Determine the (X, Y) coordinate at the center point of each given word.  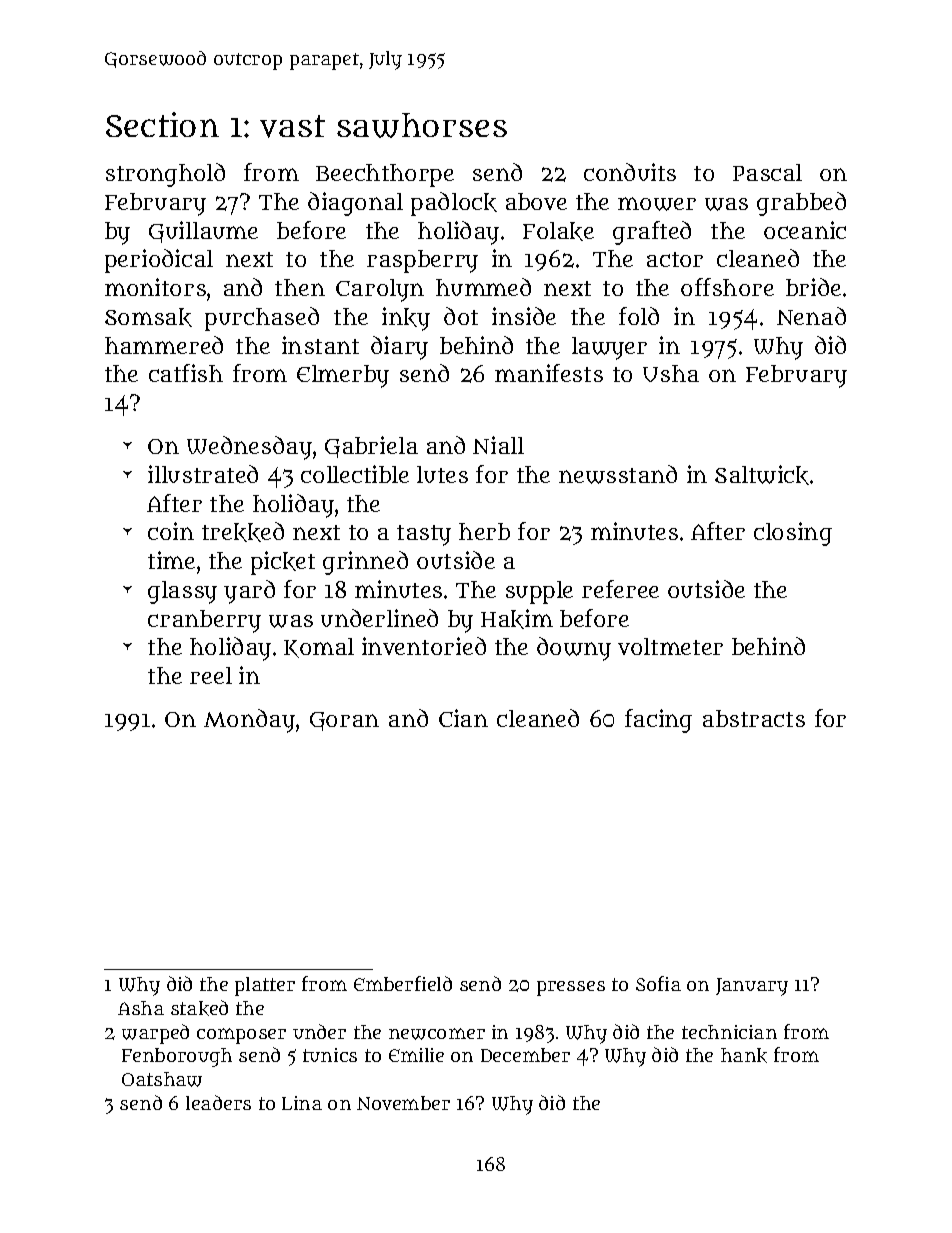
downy (574, 649)
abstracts (754, 718)
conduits (630, 172)
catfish (186, 373)
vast (292, 126)
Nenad (811, 316)
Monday (249, 721)
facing (658, 721)
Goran (344, 721)
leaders (218, 1102)
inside (524, 316)
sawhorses (422, 125)
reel (211, 675)
